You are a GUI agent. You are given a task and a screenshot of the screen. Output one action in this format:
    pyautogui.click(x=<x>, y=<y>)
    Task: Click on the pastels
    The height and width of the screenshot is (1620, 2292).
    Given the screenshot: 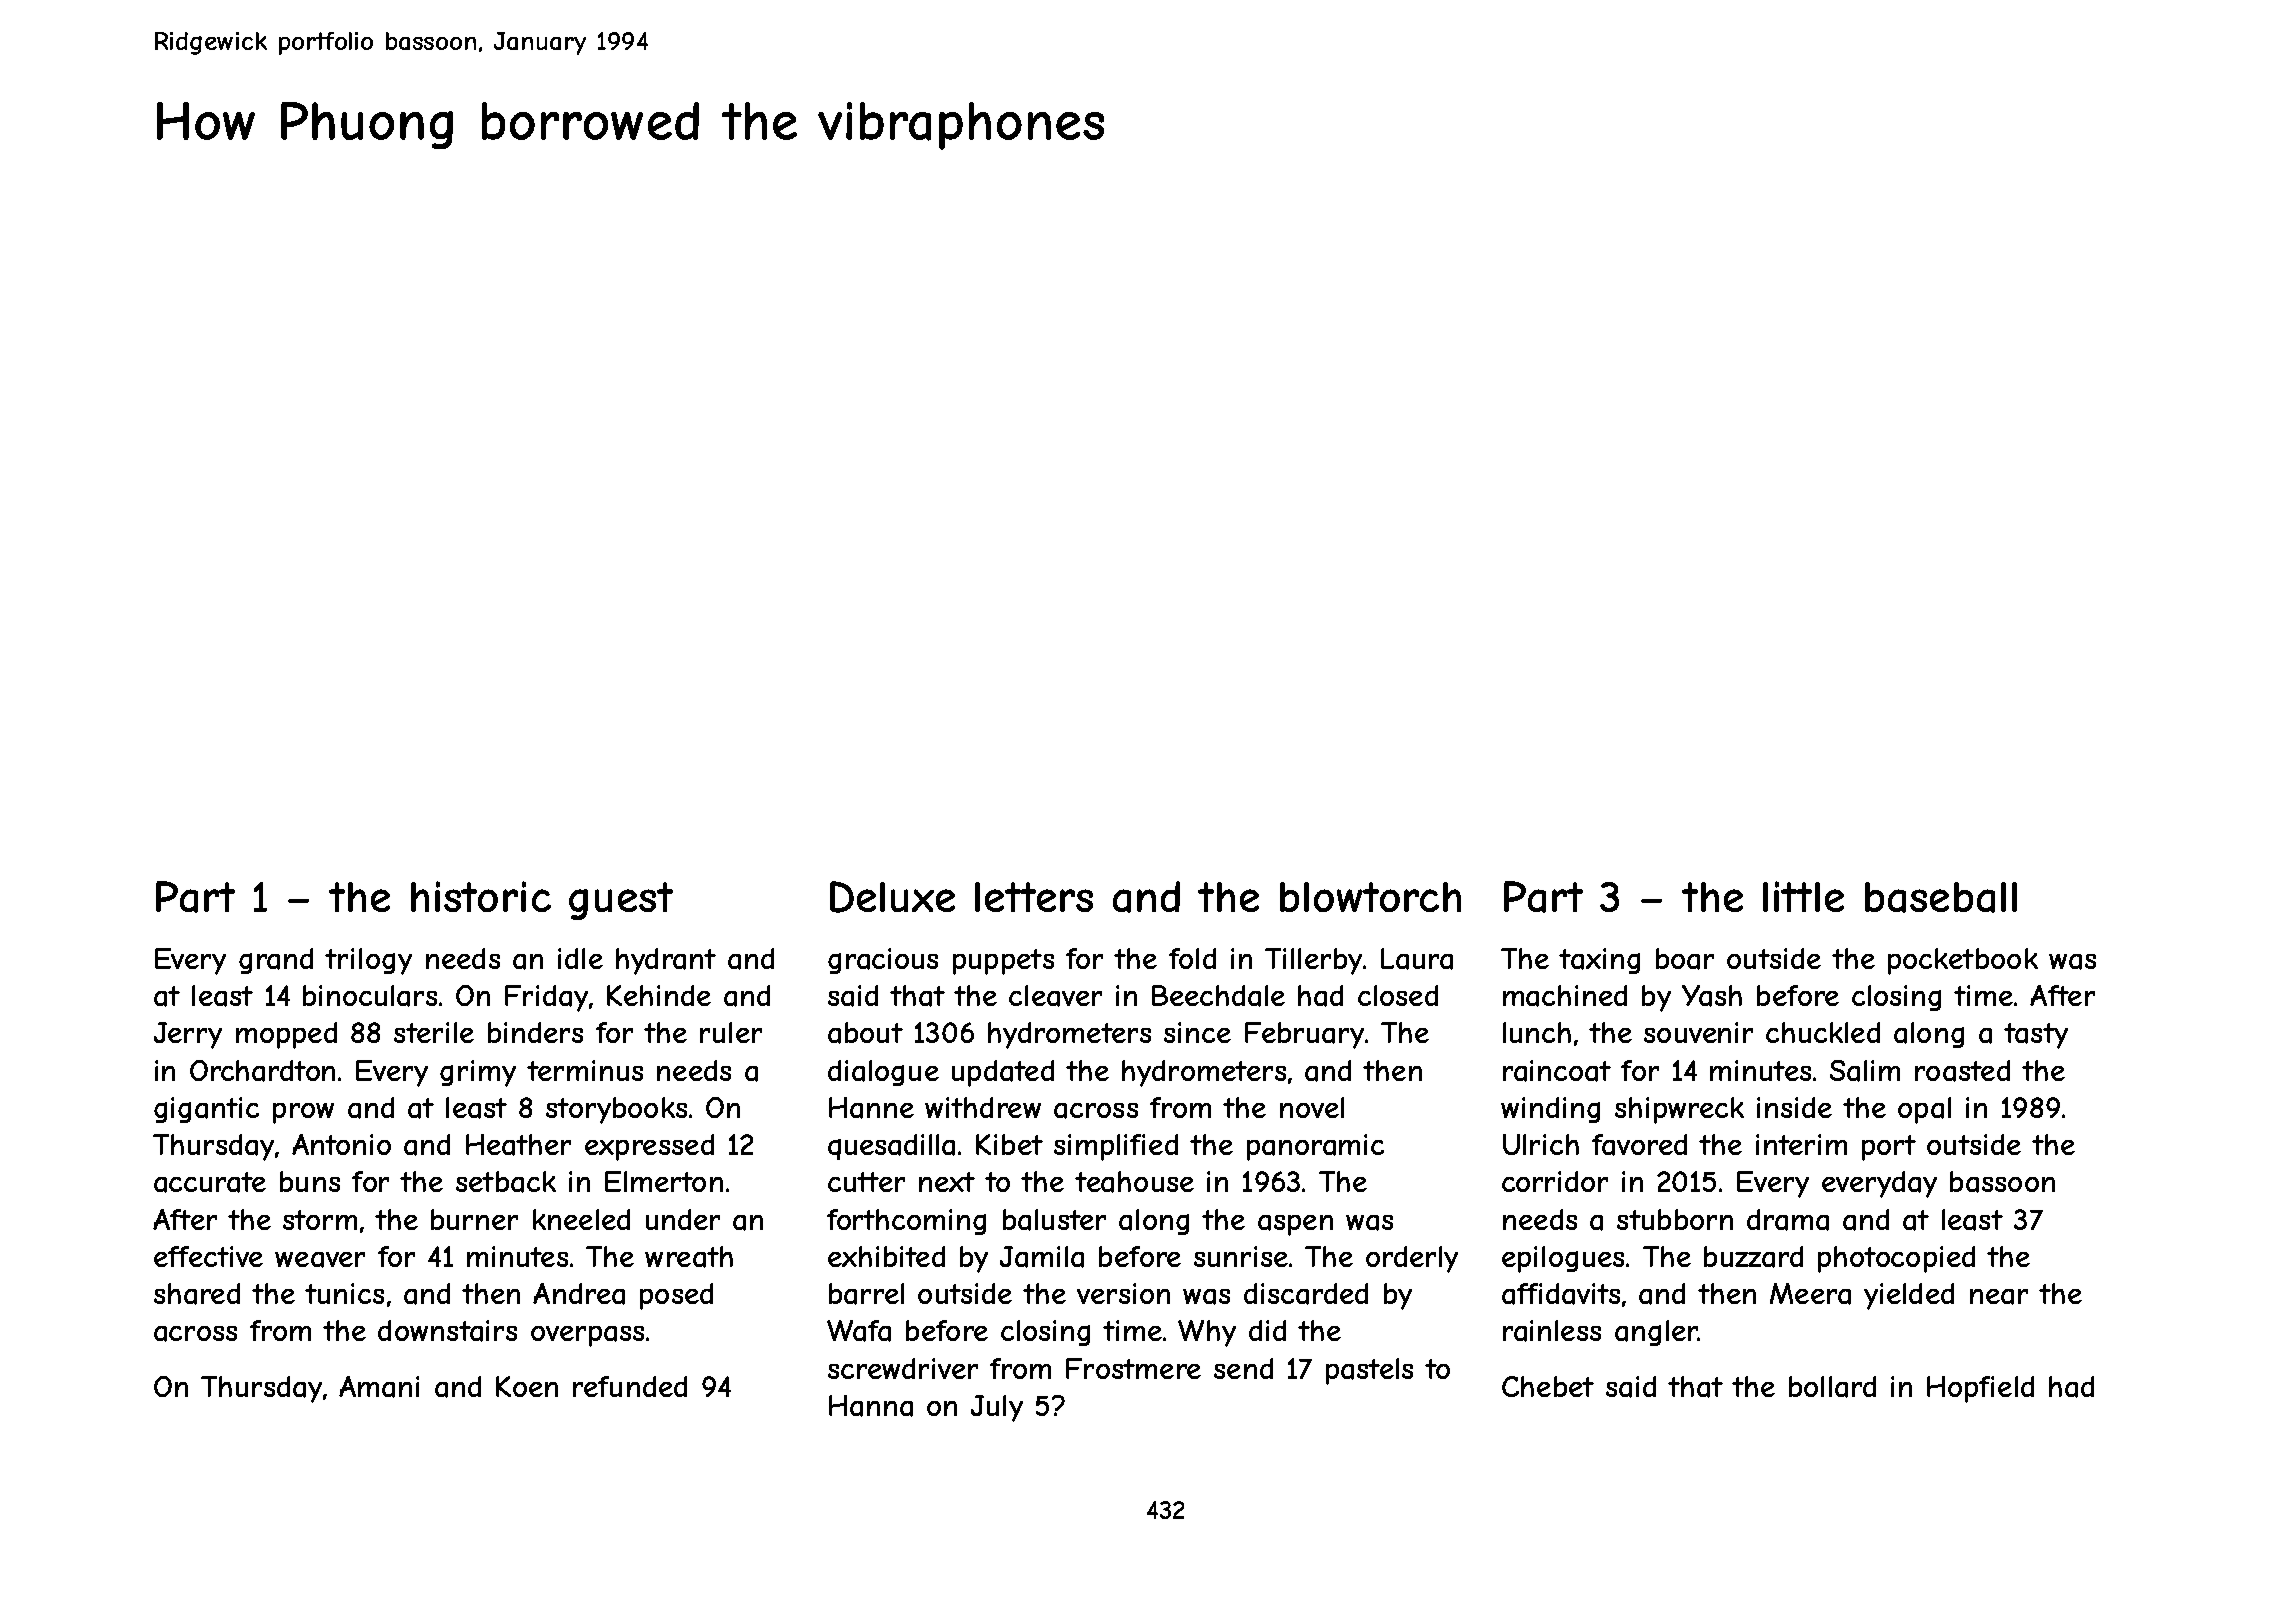 What is the action you would take?
    pyautogui.click(x=1369, y=1371)
